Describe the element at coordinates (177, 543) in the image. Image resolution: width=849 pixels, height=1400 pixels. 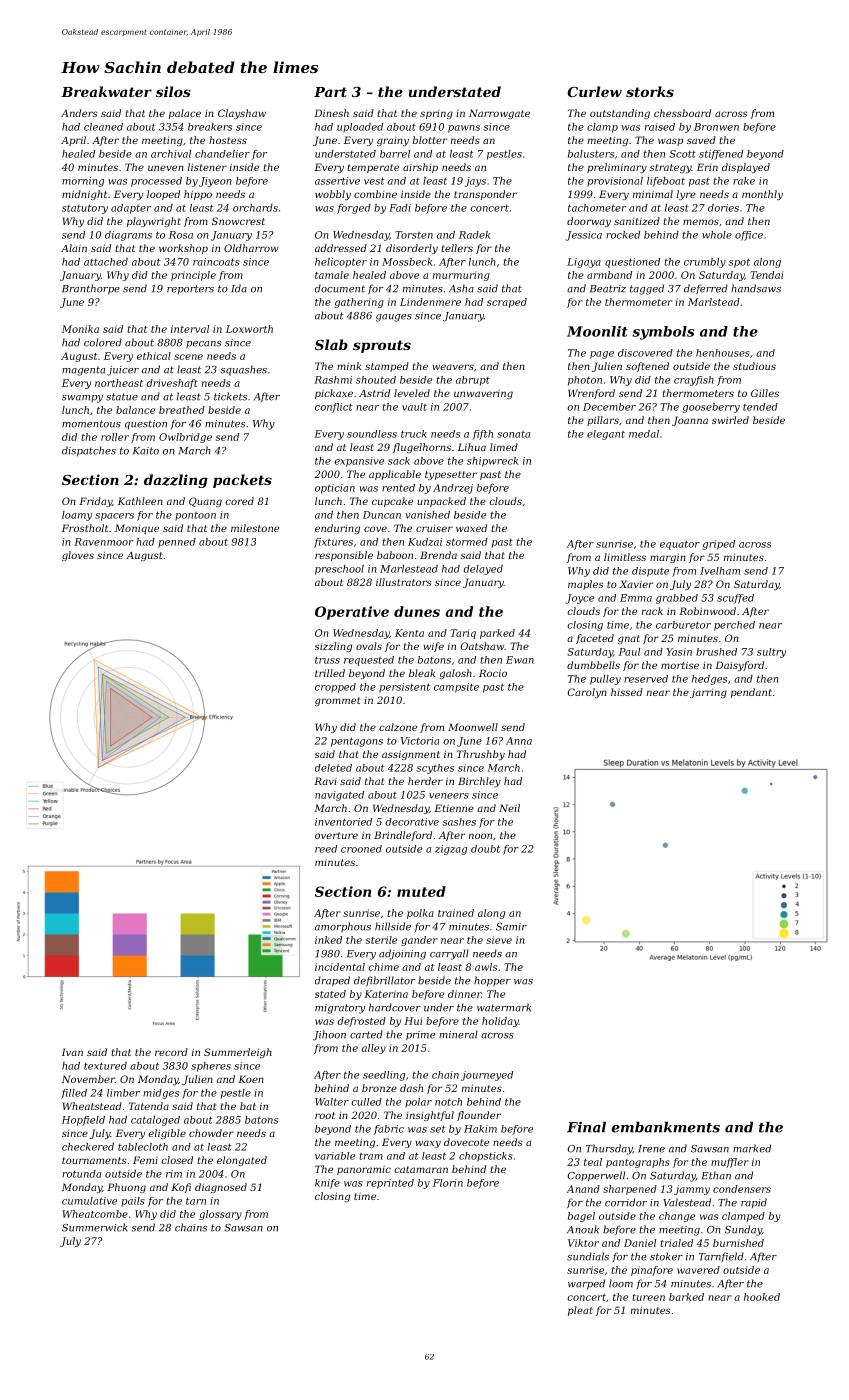
I see `penned` at that location.
